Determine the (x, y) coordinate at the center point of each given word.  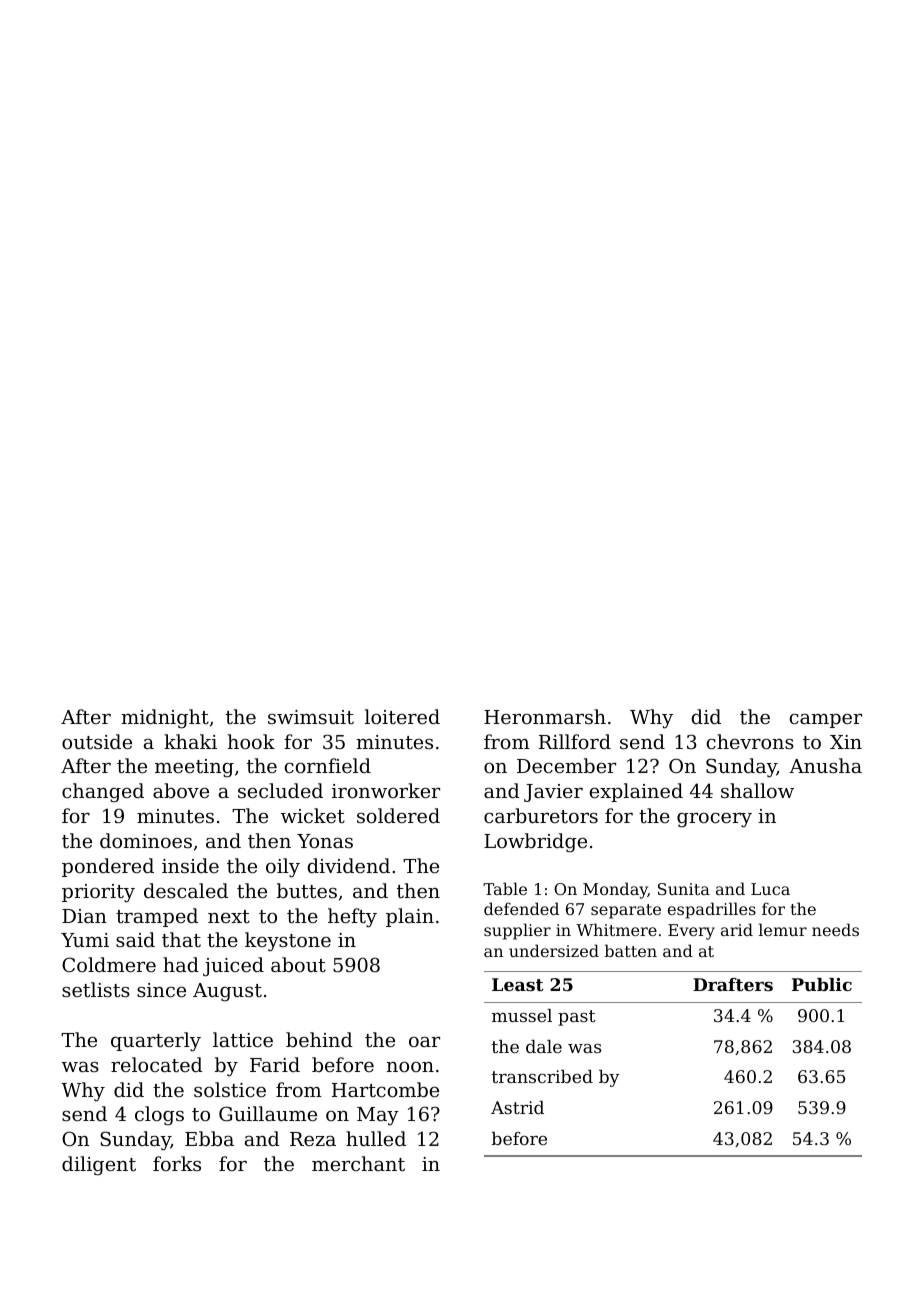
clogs (159, 1116)
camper (826, 721)
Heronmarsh (545, 716)
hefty (352, 918)
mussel (522, 1015)
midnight (165, 719)
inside (190, 865)
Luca (770, 889)
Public (822, 984)
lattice (243, 1039)
